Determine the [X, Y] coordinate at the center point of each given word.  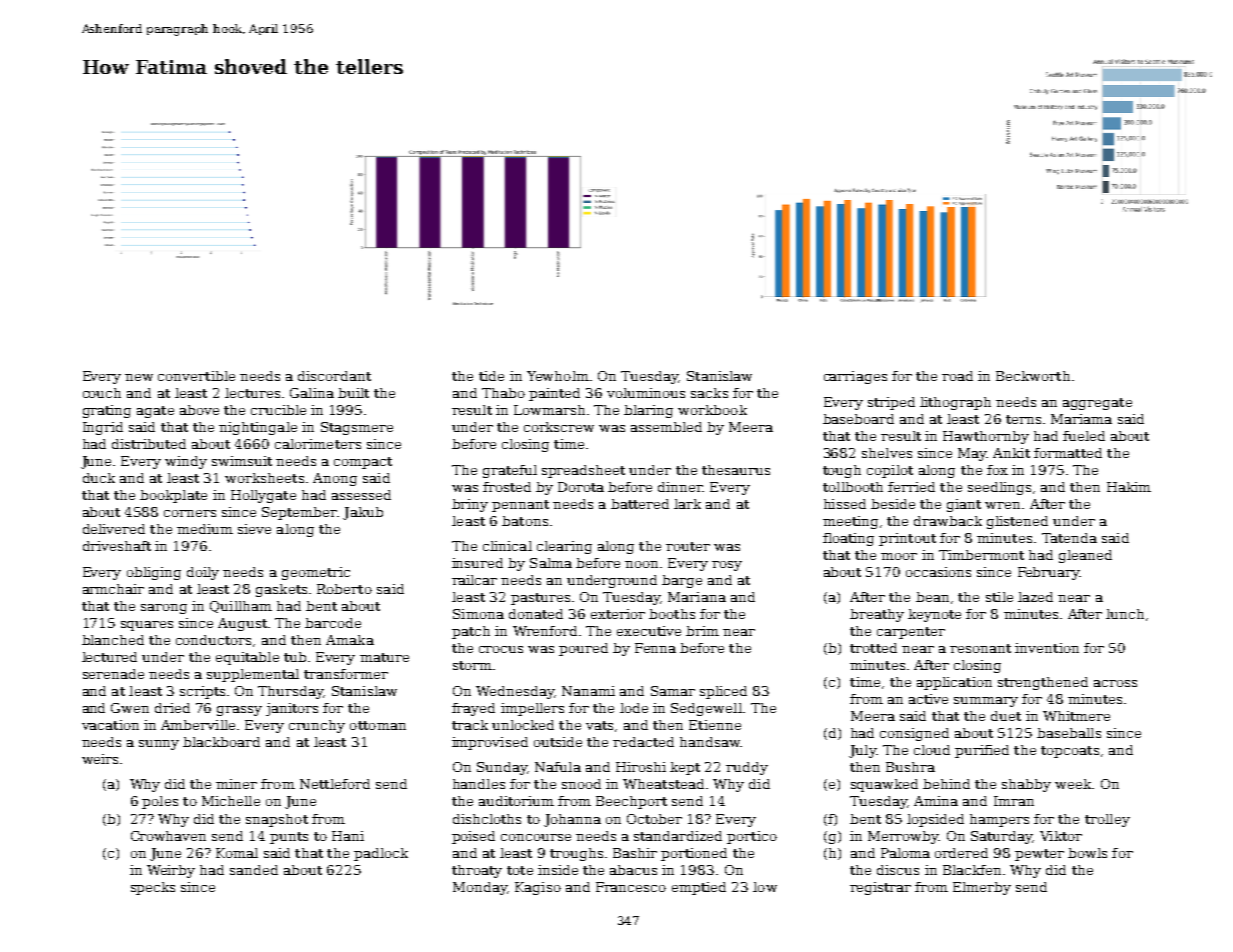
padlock [381, 854]
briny [470, 505]
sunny [159, 745]
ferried [911, 487]
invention [1047, 648]
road [957, 376]
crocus [501, 649]
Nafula [558, 767]
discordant [334, 376]
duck [99, 478]
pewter [1039, 855]
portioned [694, 854]
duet [1006, 716]
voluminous [646, 393]
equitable [247, 658]
